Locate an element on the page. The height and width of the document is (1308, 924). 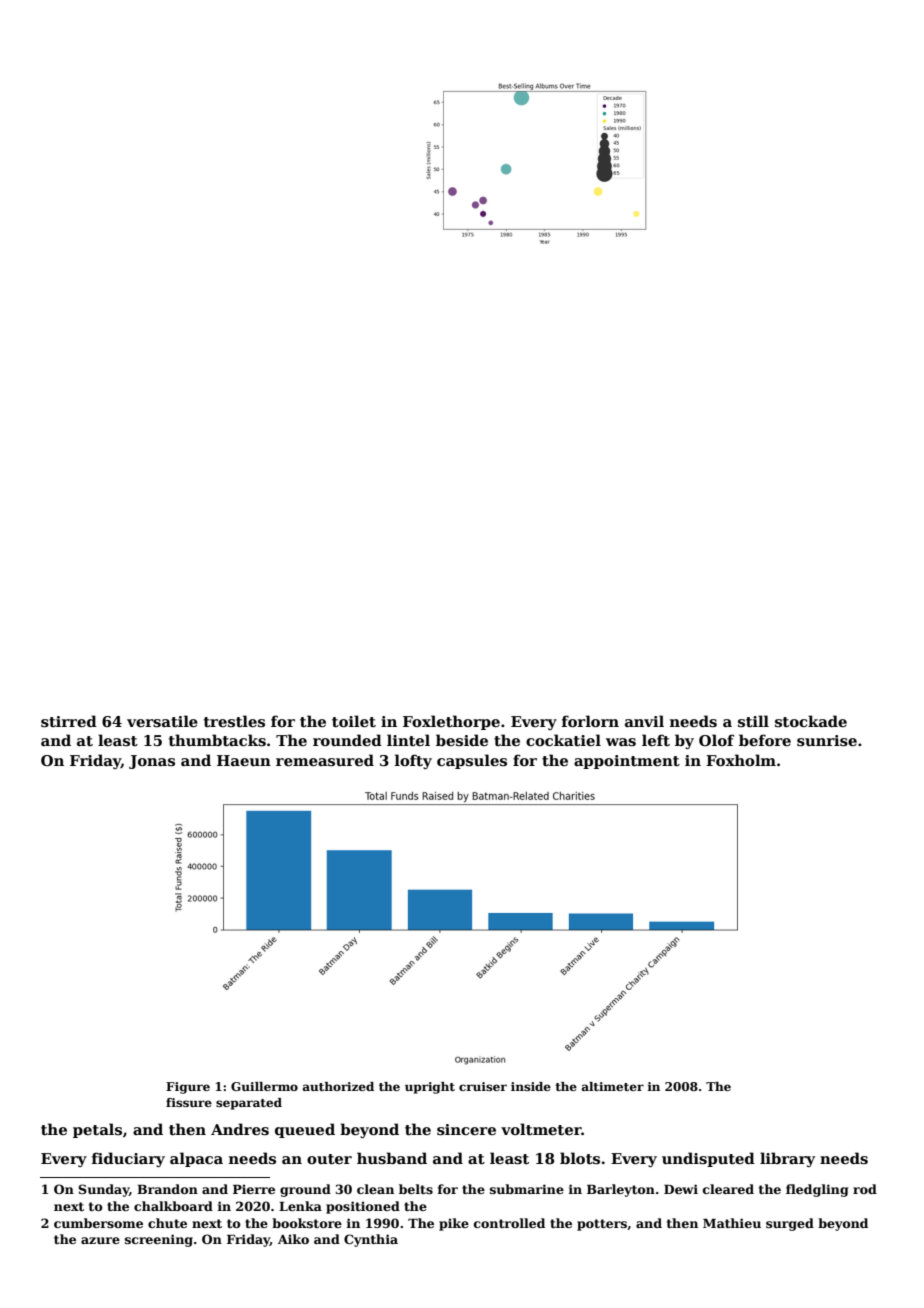
still is located at coordinates (753, 721).
